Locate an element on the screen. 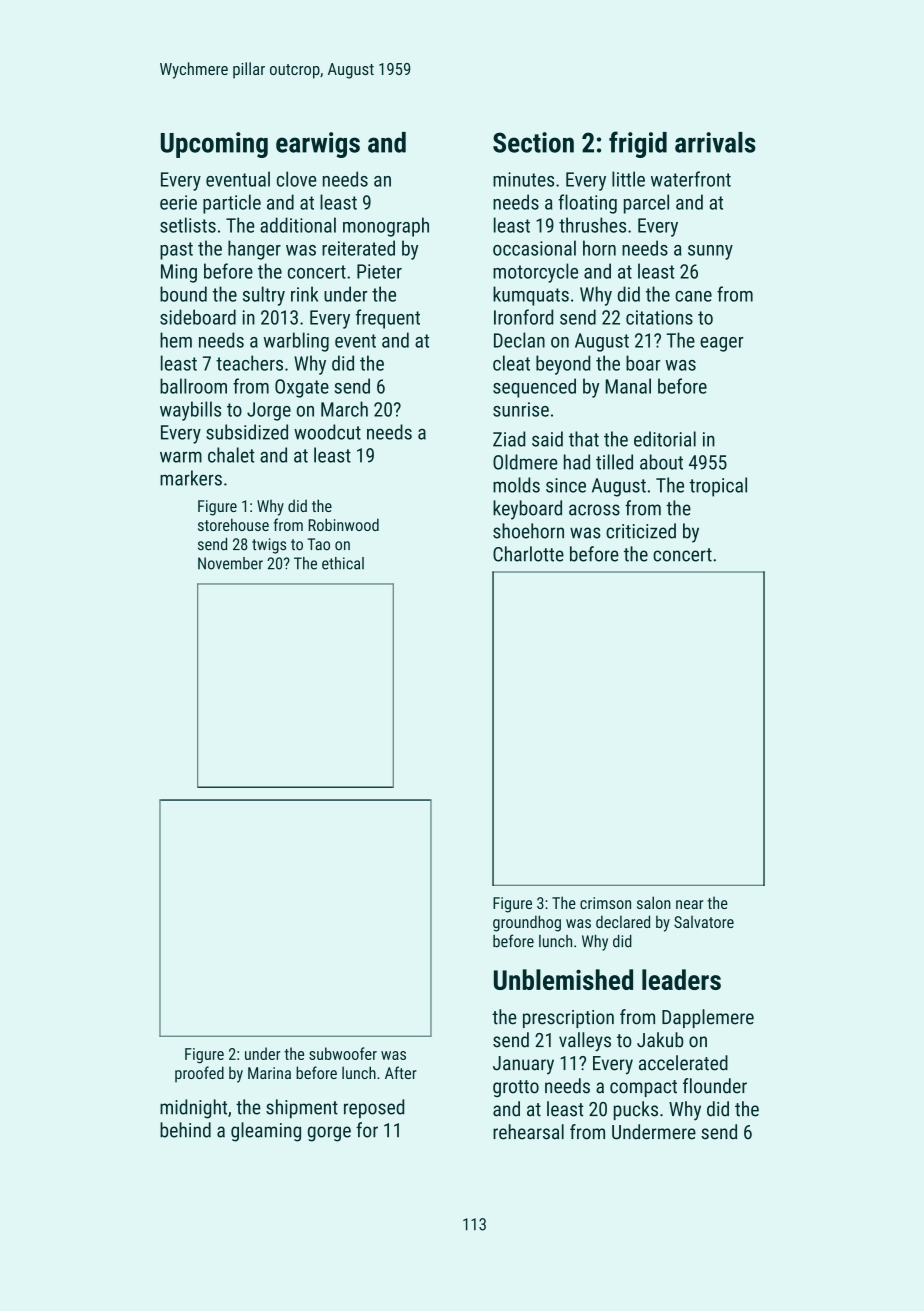  bound is located at coordinates (183, 294).
